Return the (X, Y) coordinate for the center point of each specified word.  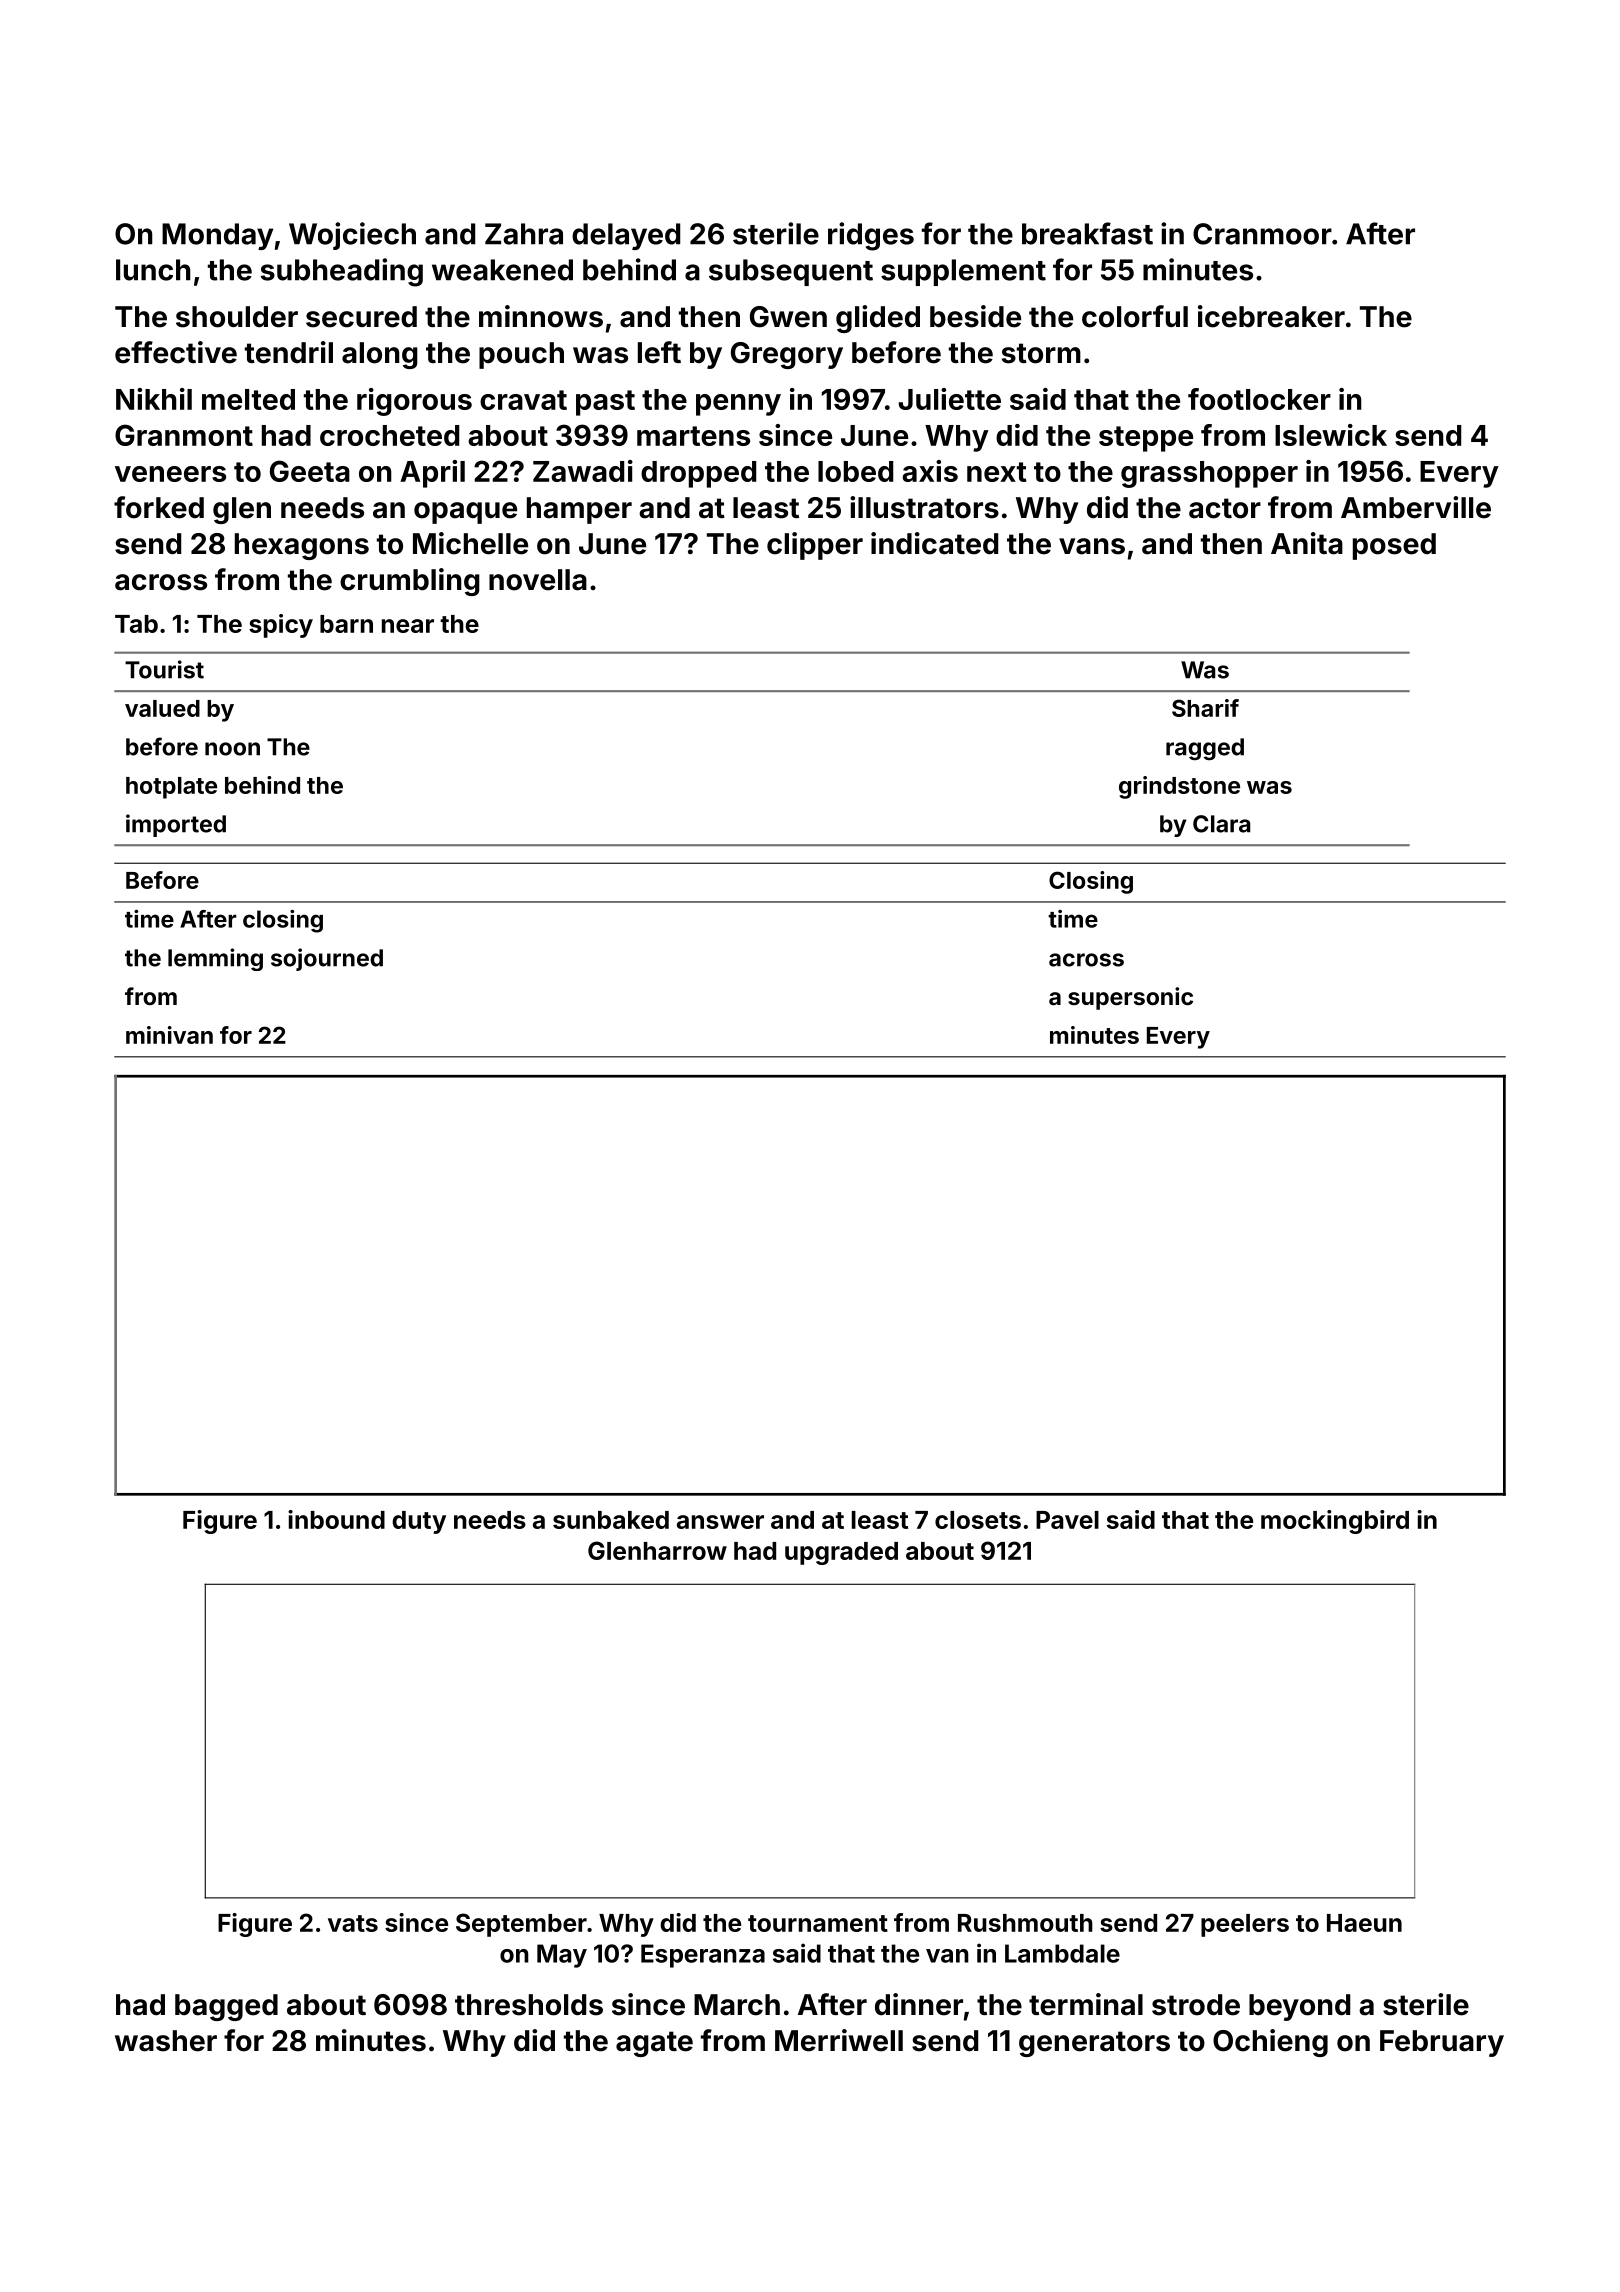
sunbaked (611, 1520)
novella (538, 580)
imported (176, 825)
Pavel (1067, 1520)
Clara (1222, 824)
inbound (336, 1519)
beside (975, 316)
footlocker (1259, 399)
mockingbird (1335, 1522)
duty (419, 1522)
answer (720, 1522)
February (1442, 2043)
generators (1094, 2044)
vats (353, 1923)
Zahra (524, 234)
